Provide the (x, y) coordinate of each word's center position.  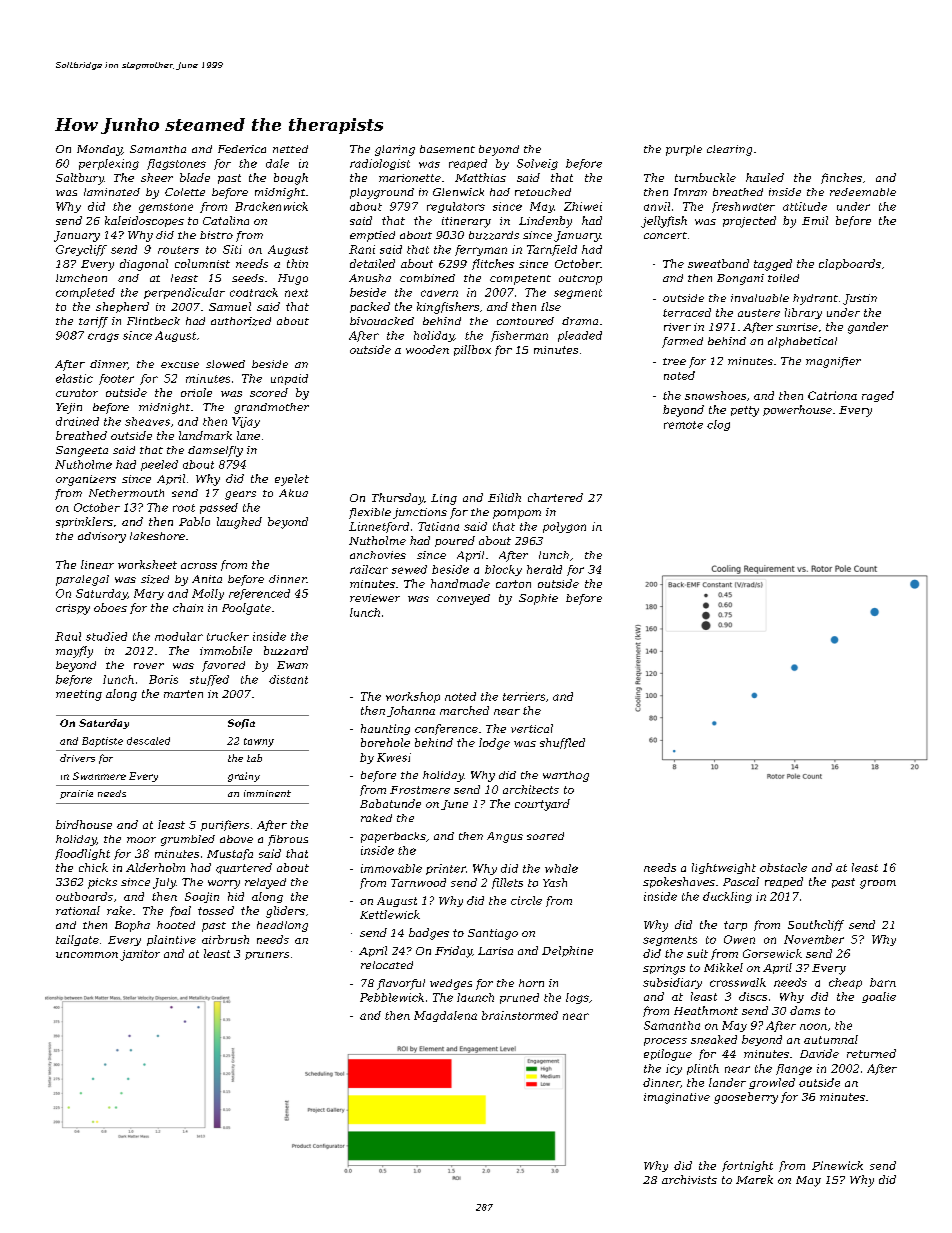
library (803, 313)
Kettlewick (390, 914)
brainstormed (520, 1015)
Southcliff (816, 925)
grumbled (188, 840)
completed (85, 293)
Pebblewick (392, 997)
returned (871, 1053)
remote (683, 425)
